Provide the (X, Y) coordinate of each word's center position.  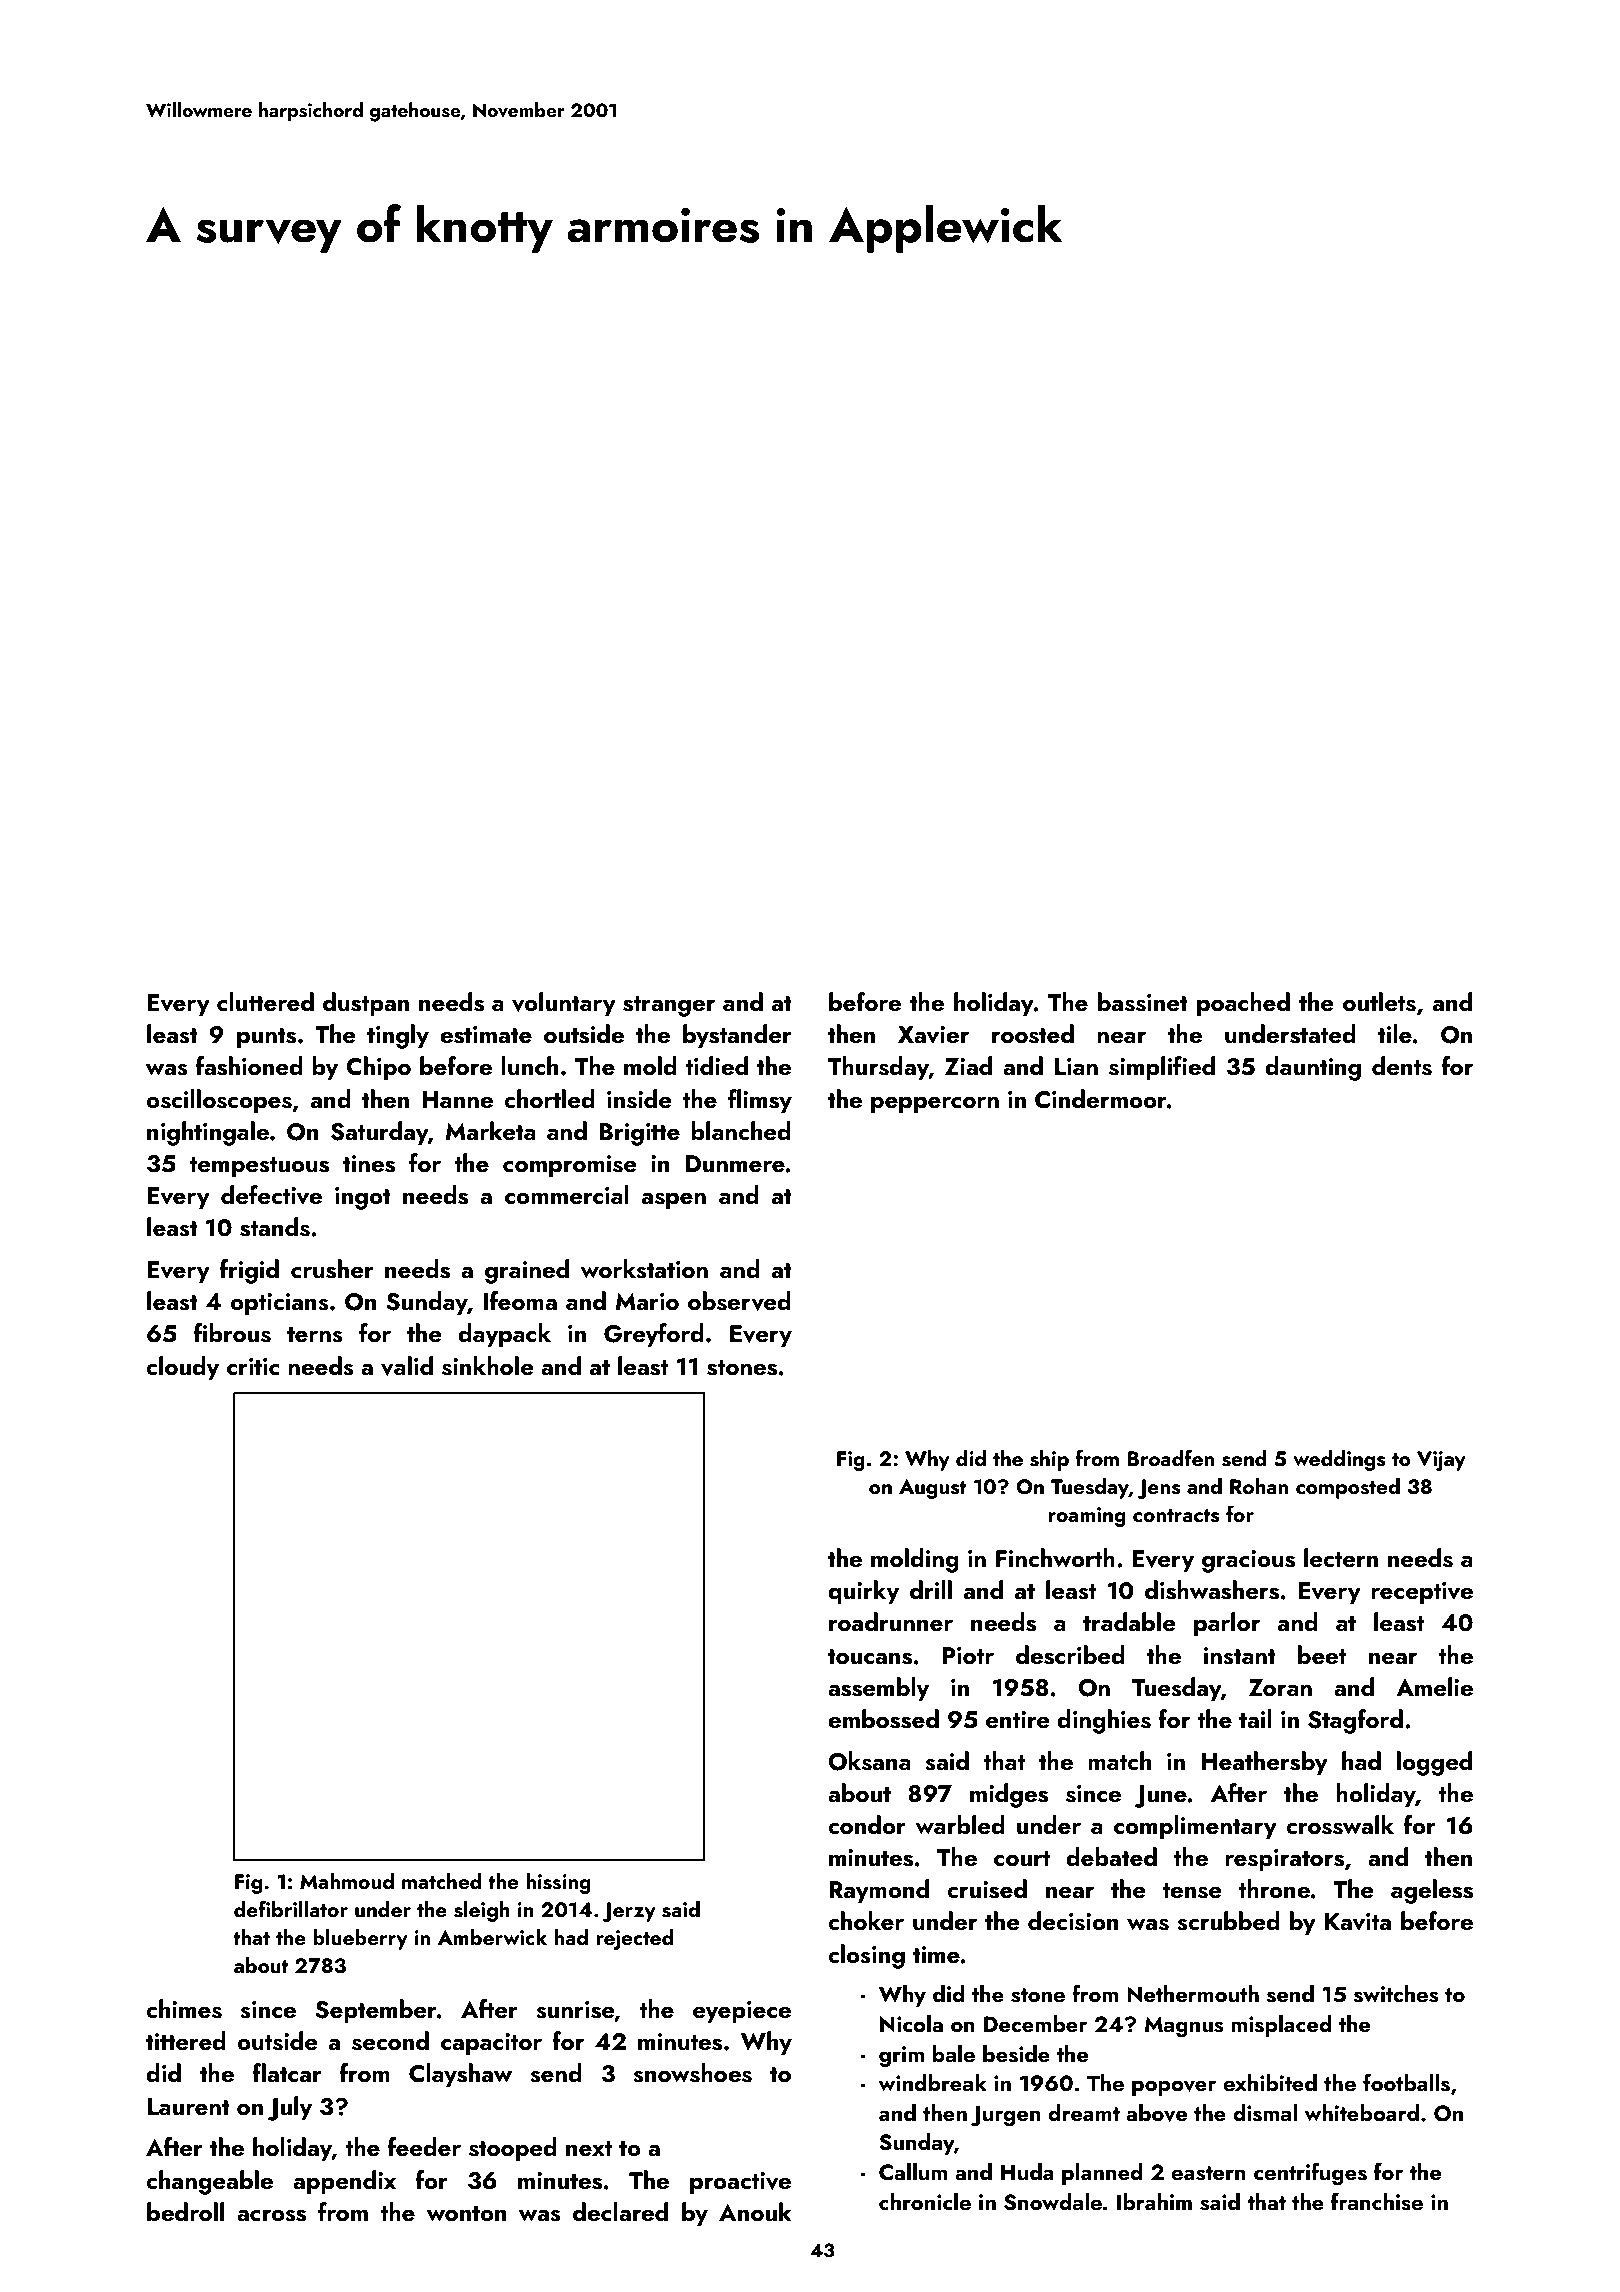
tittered (186, 2040)
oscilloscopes (219, 1101)
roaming (1087, 1517)
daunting (1313, 1068)
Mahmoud (347, 1881)
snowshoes (692, 2073)
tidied (716, 1065)
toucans (870, 1657)
